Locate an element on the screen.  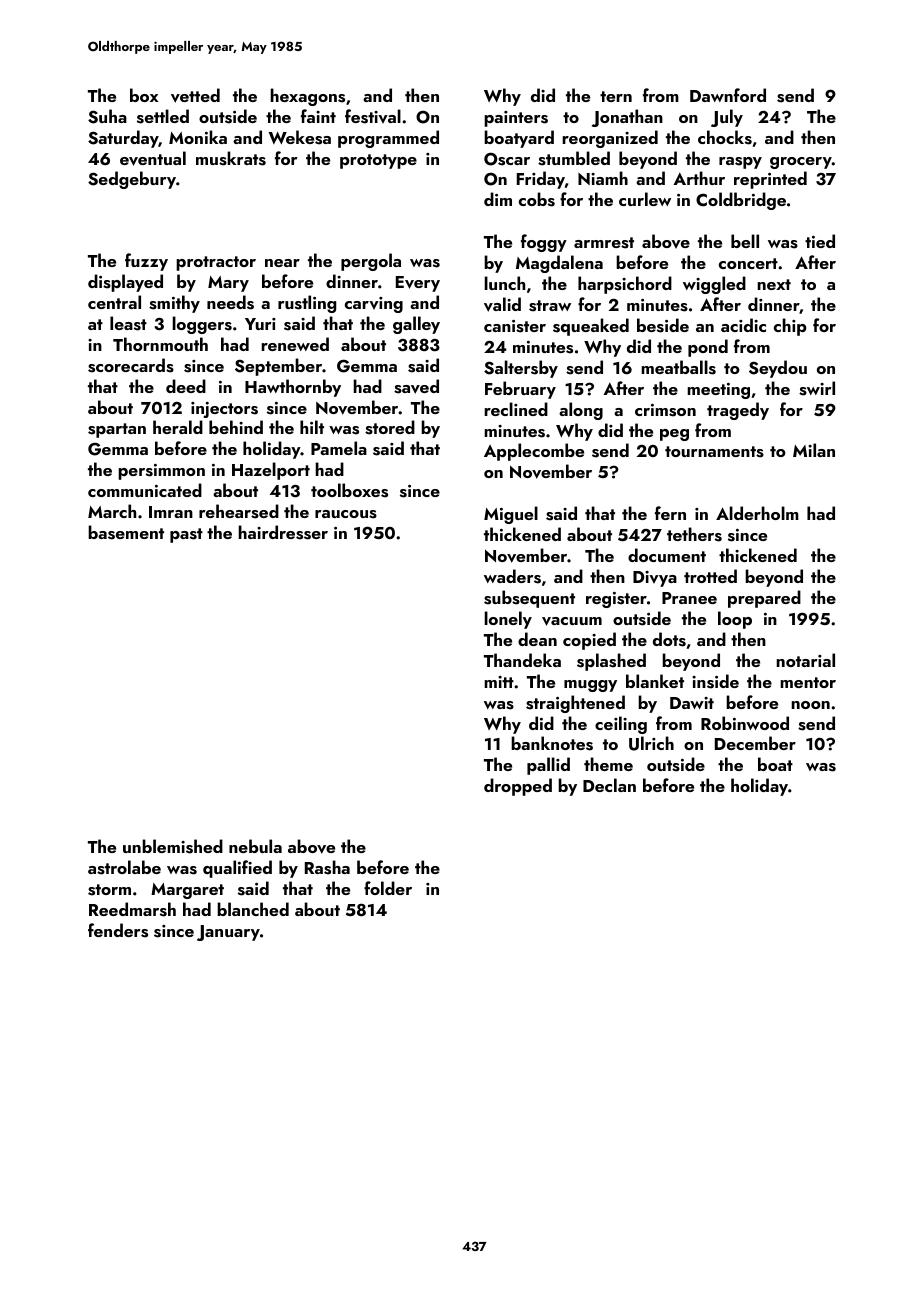
curlew is located at coordinates (645, 199).
